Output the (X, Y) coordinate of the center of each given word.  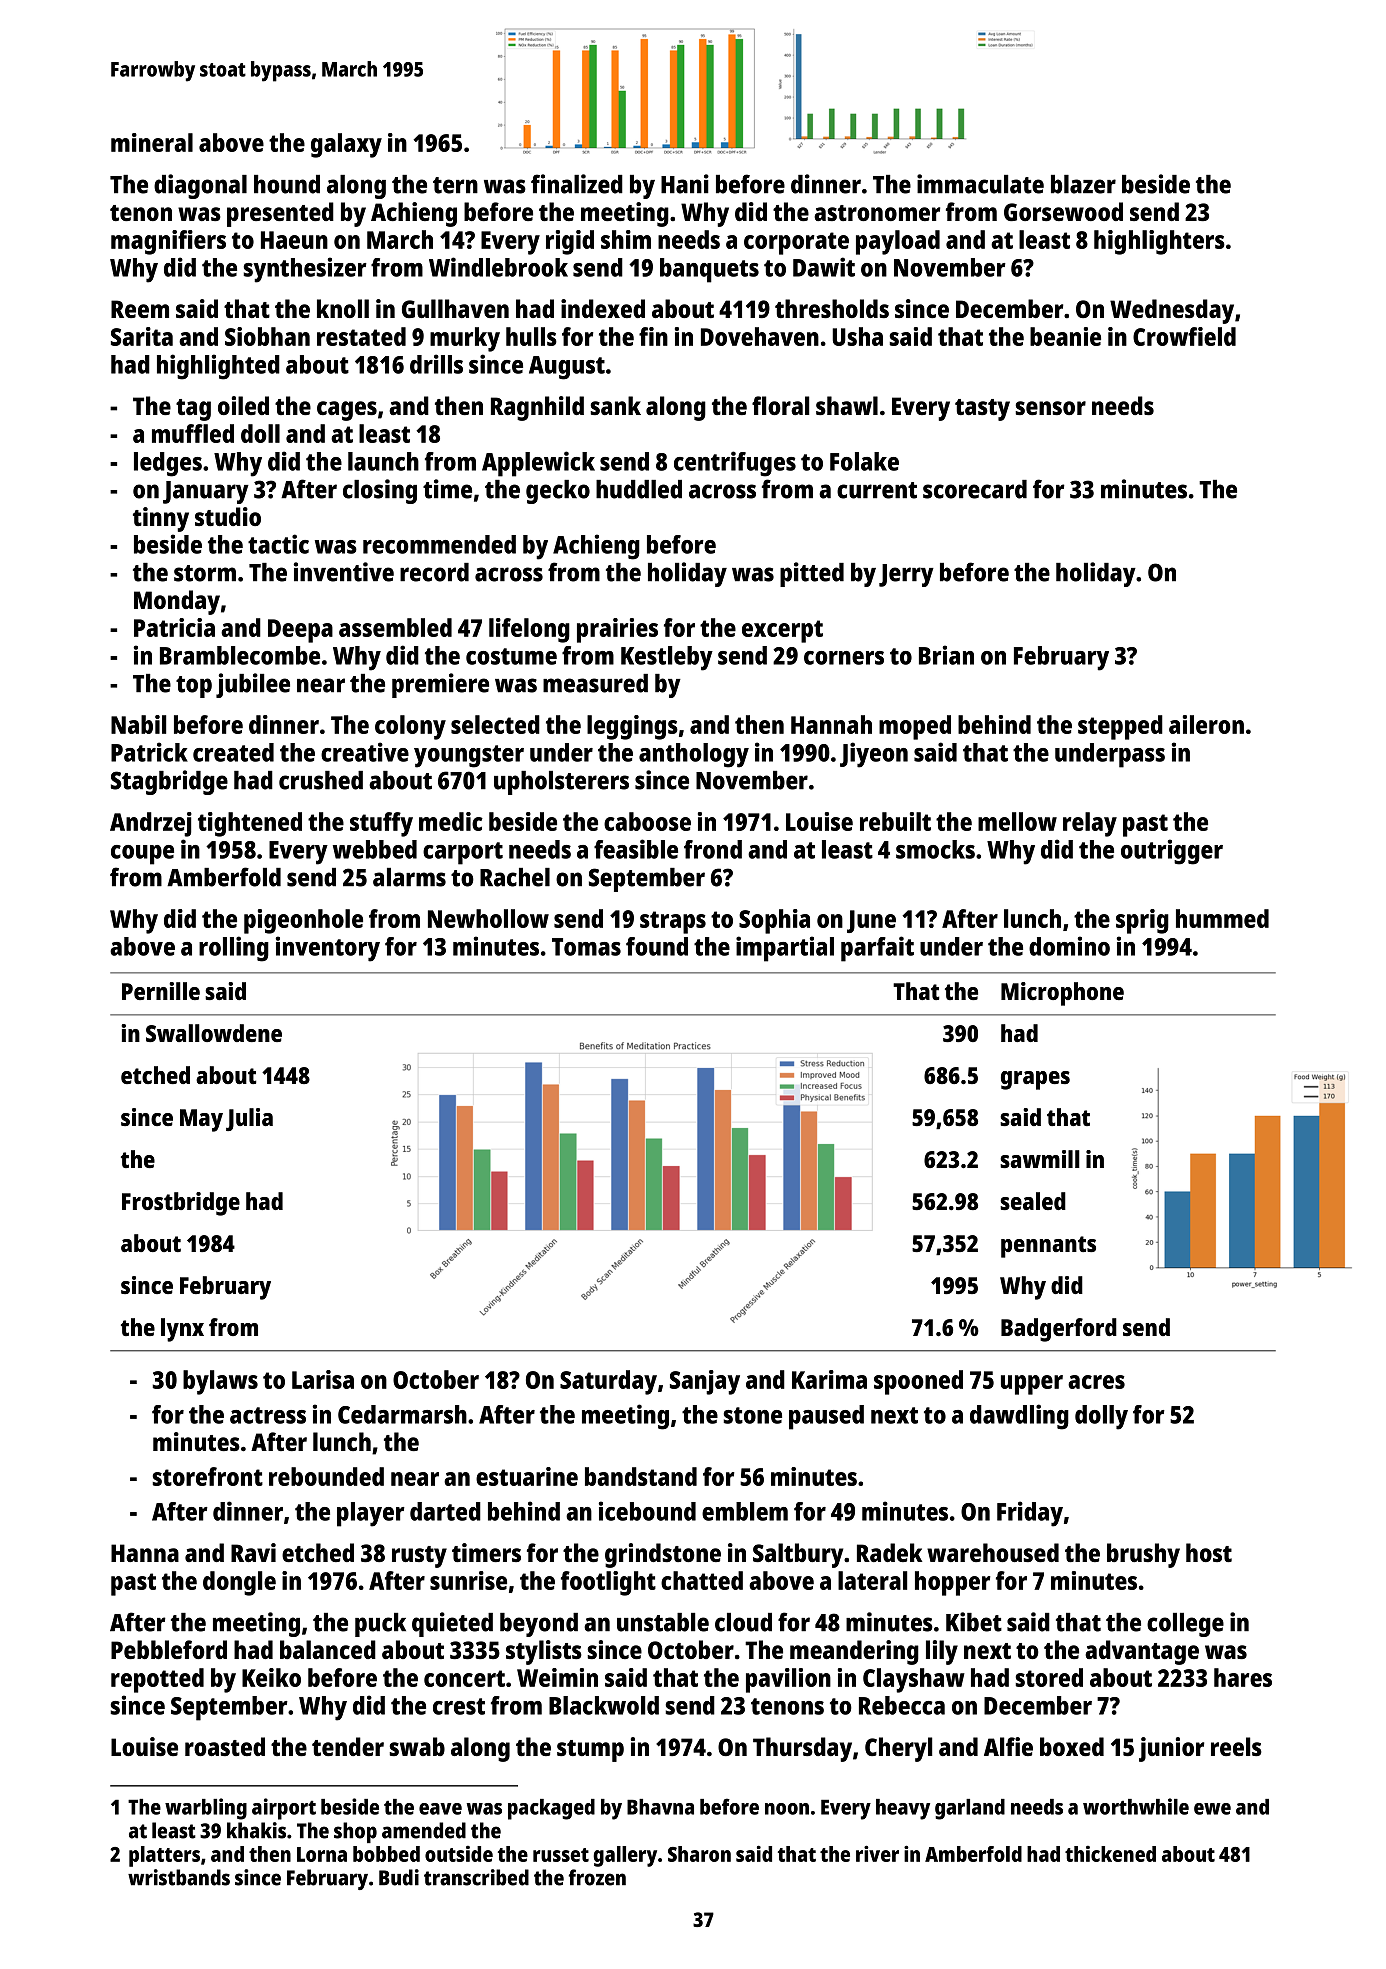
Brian (946, 655)
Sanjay (705, 1382)
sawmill (1040, 1159)
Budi (399, 1877)
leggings (632, 727)
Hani (685, 184)
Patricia (174, 627)
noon (787, 1809)
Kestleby (667, 658)
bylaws (220, 1382)
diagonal (200, 186)
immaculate (980, 184)
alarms (409, 877)
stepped (1120, 727)
